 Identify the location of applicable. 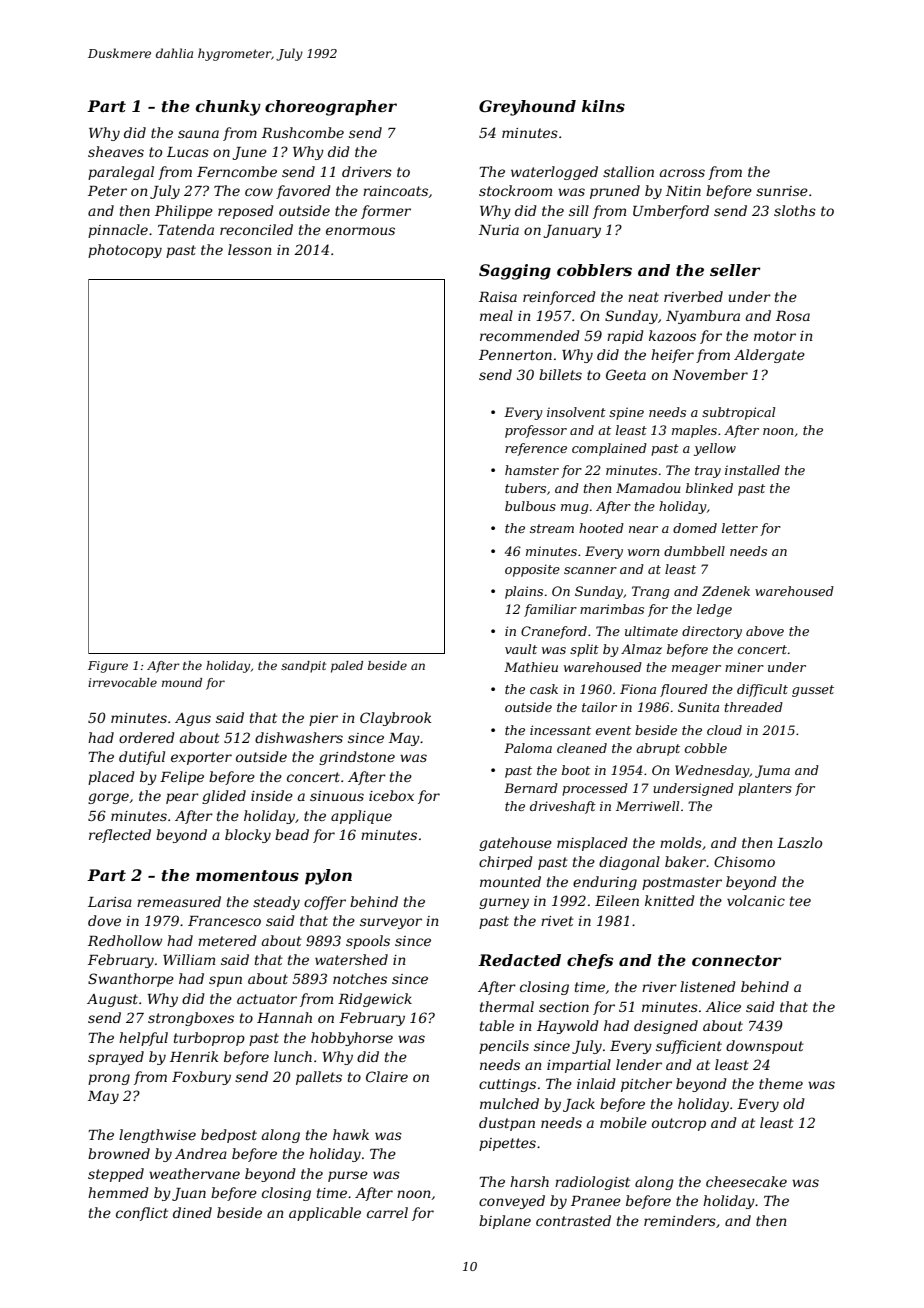
(325, 1214).
